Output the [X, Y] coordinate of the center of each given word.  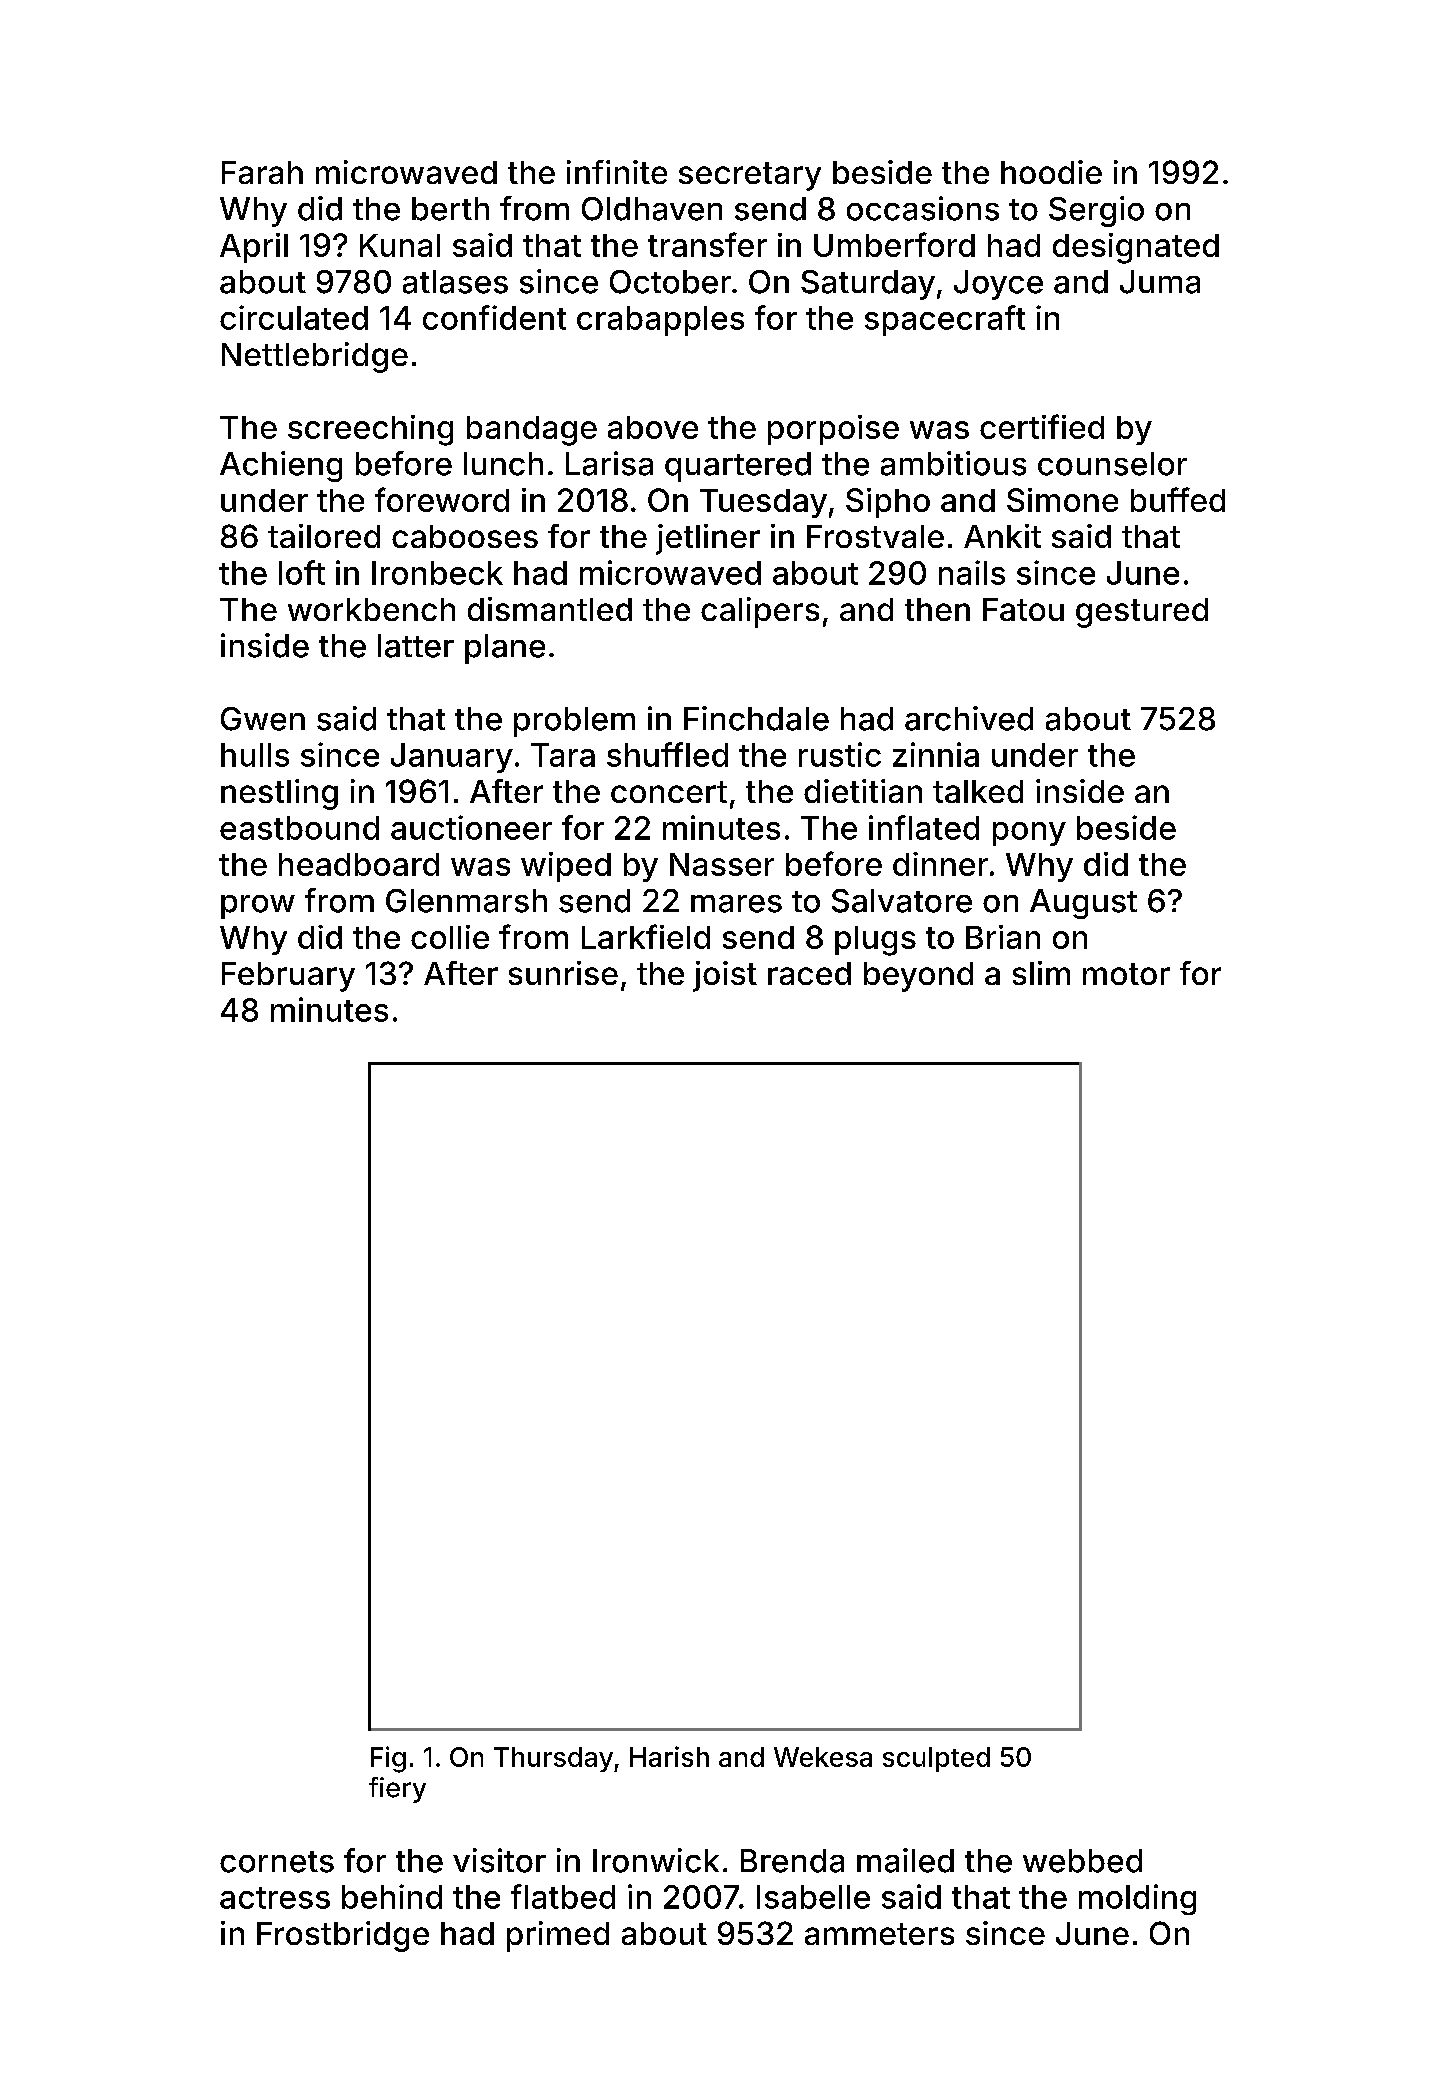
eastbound [299, 828]
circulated [294, 317]
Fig [388, 1759]
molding [1137, 1899]
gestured [1142, 613]
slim [1041, 973]
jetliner [708, 539]
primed [558, 1936]
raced [809, 973]
